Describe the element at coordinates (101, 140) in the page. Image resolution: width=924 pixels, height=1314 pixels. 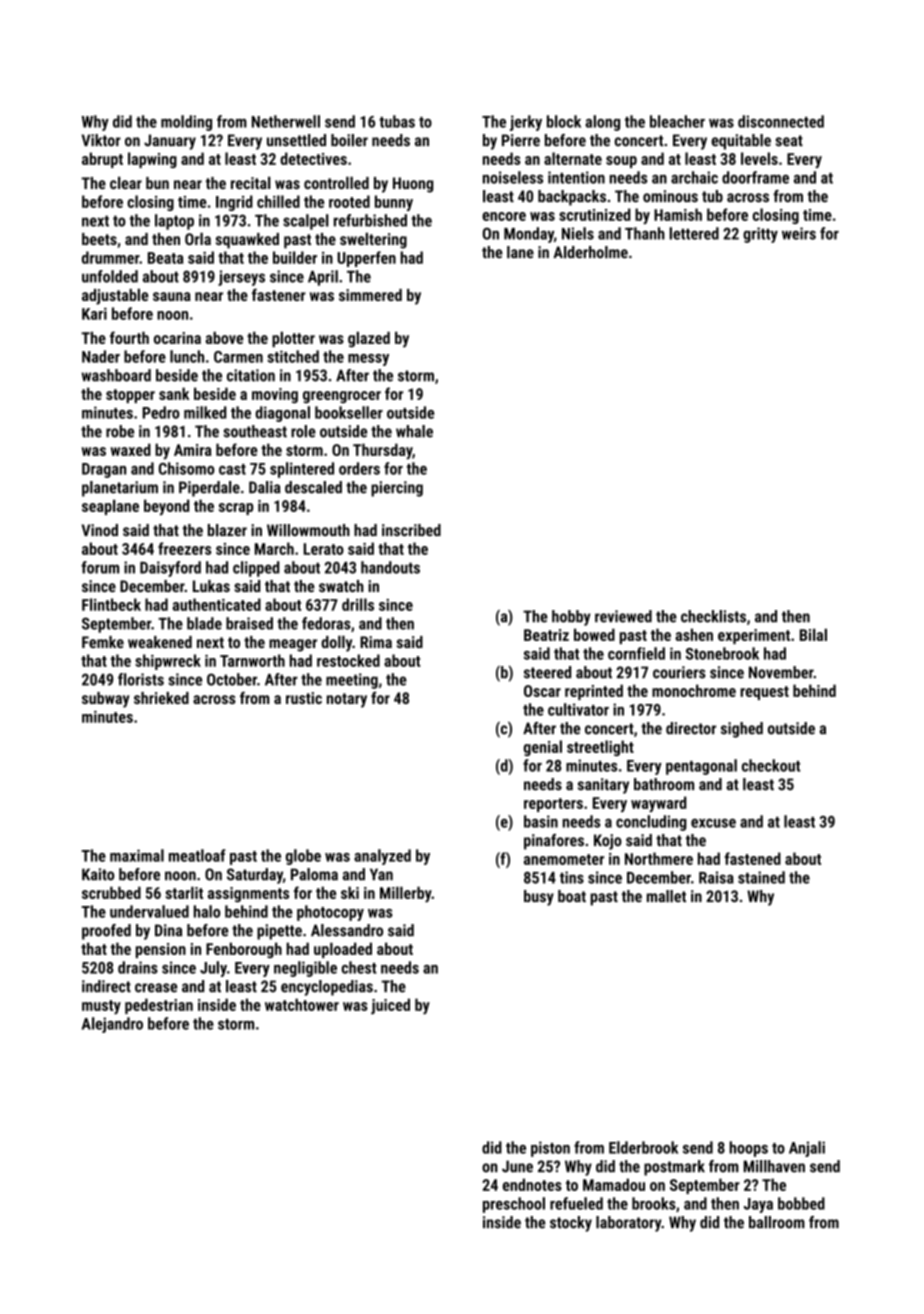
I see `Viktor` at that location.
